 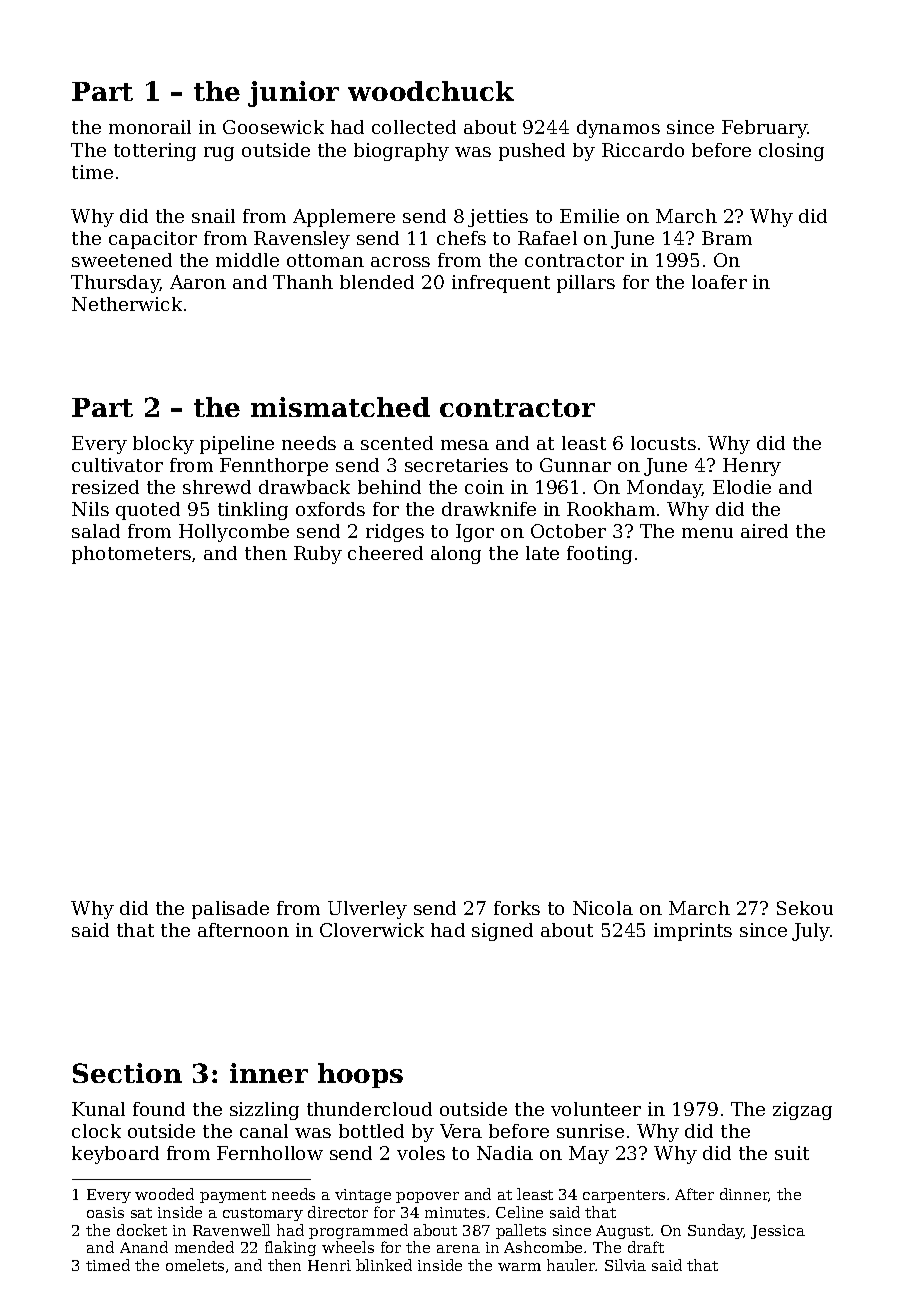 What do you see at coordinates (127, 304) in the screenshot?
I see `Netherwick` at bounding box center [127, 304].
